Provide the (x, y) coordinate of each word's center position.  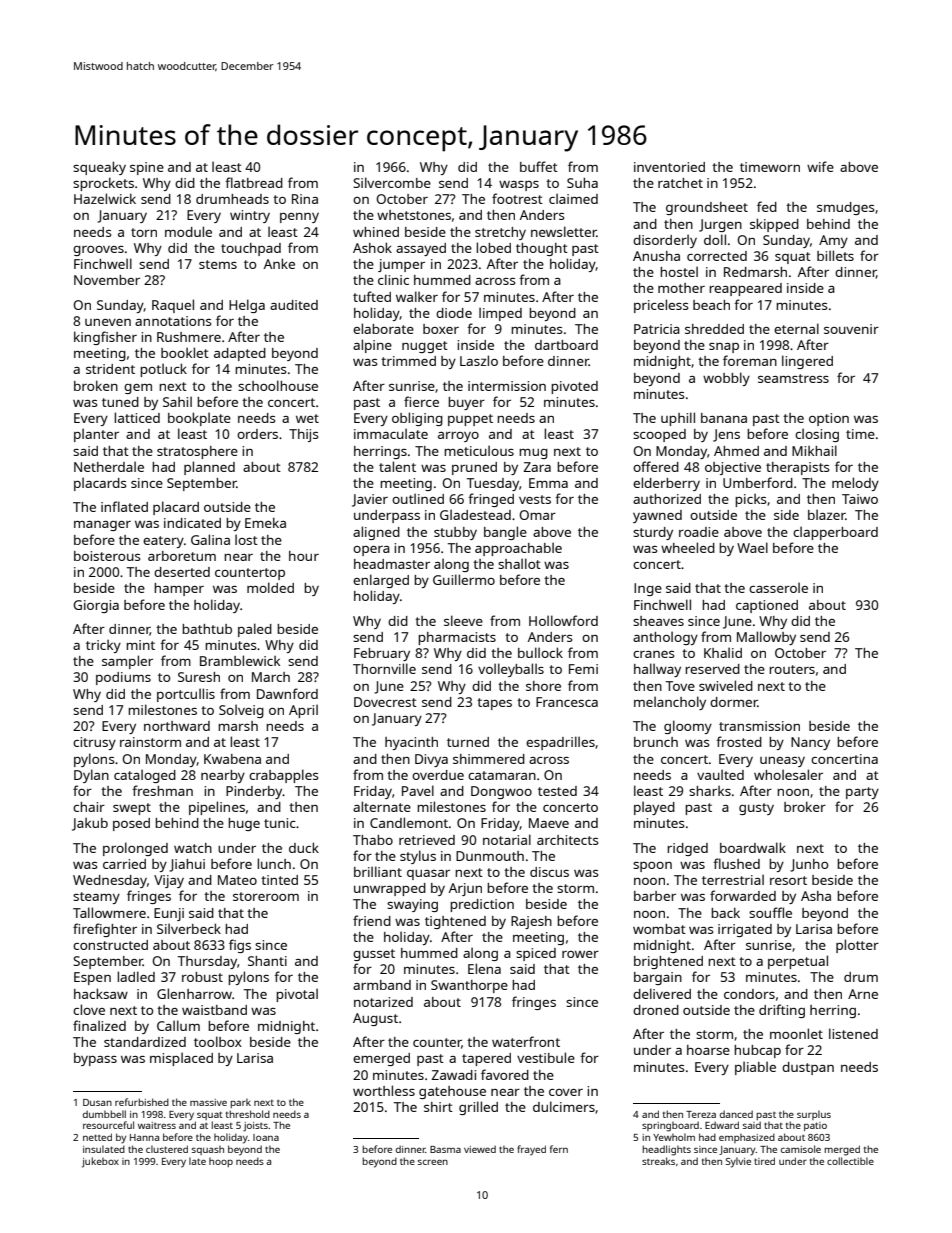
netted (97, 1137)
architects (567, 840)
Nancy (810, 743)
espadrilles (560, 743)
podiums (123, 678)
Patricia (657, 329)
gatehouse (452, 1092)
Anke (279, 263)
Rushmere (189, 337)
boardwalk (753, 847)
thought (542, 249)
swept (132, 809)
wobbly (726, 379)
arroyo (458, 437)
